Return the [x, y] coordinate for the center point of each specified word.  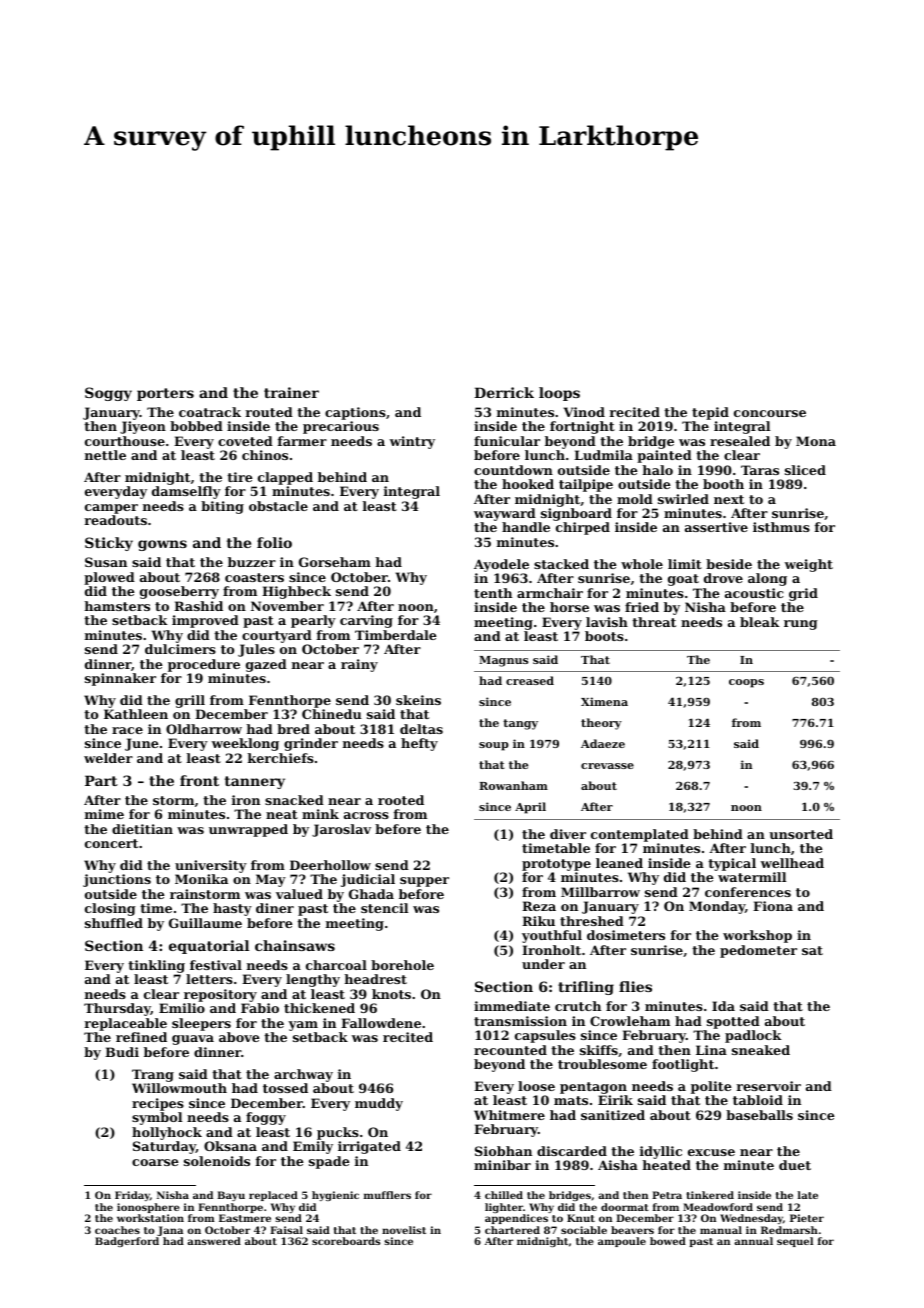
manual [721, 1230]
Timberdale [395, 635]
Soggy [108, 394]
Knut [581, 1218]
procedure [204, 665]
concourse [770, 413]
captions [355, 413]
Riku [538, 921]
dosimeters [626, 935]
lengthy [313, 980]
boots [604, 636]
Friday [132, 1196]
